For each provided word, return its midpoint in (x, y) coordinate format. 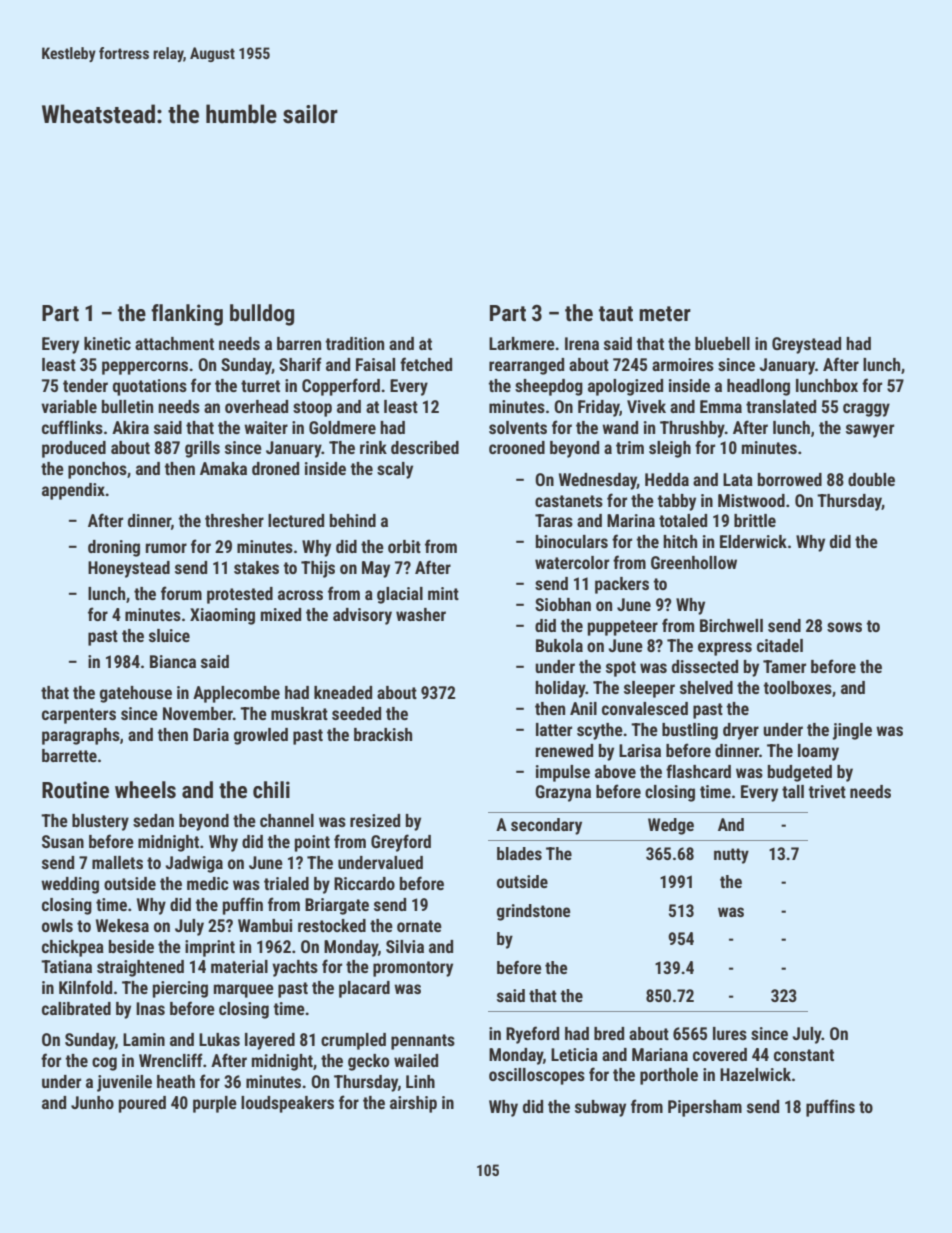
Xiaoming (222, 616)
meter (665, 314)
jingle (852, 731)
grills (202, 449)
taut (616, 314)
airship (413, 1104)
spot (621, 669)
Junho (92, 1102)
